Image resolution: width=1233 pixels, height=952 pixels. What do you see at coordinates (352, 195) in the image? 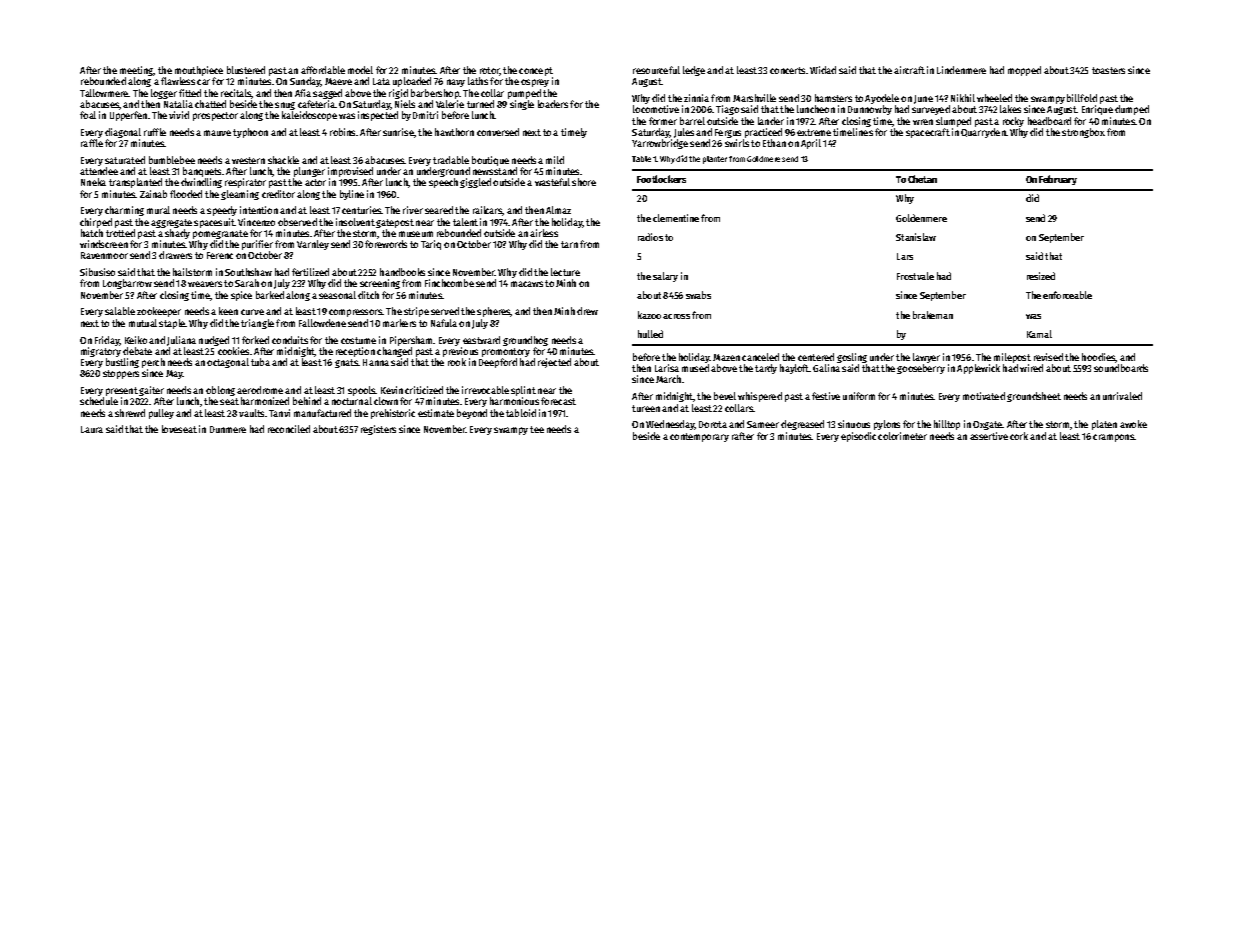
I see `byline` at bounding box center [352, 195].
